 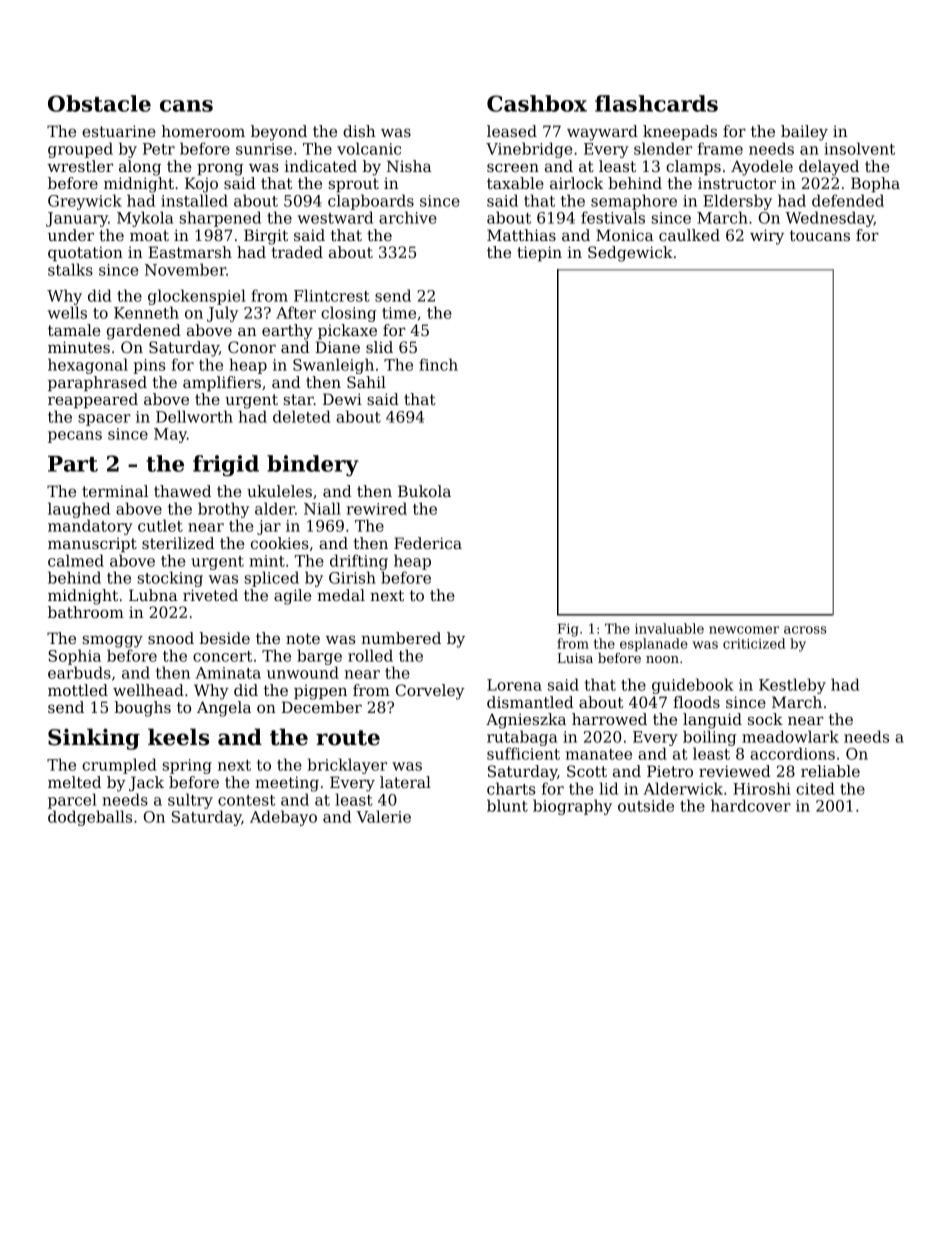 I want to click on time, so click(x=399, y=313).
